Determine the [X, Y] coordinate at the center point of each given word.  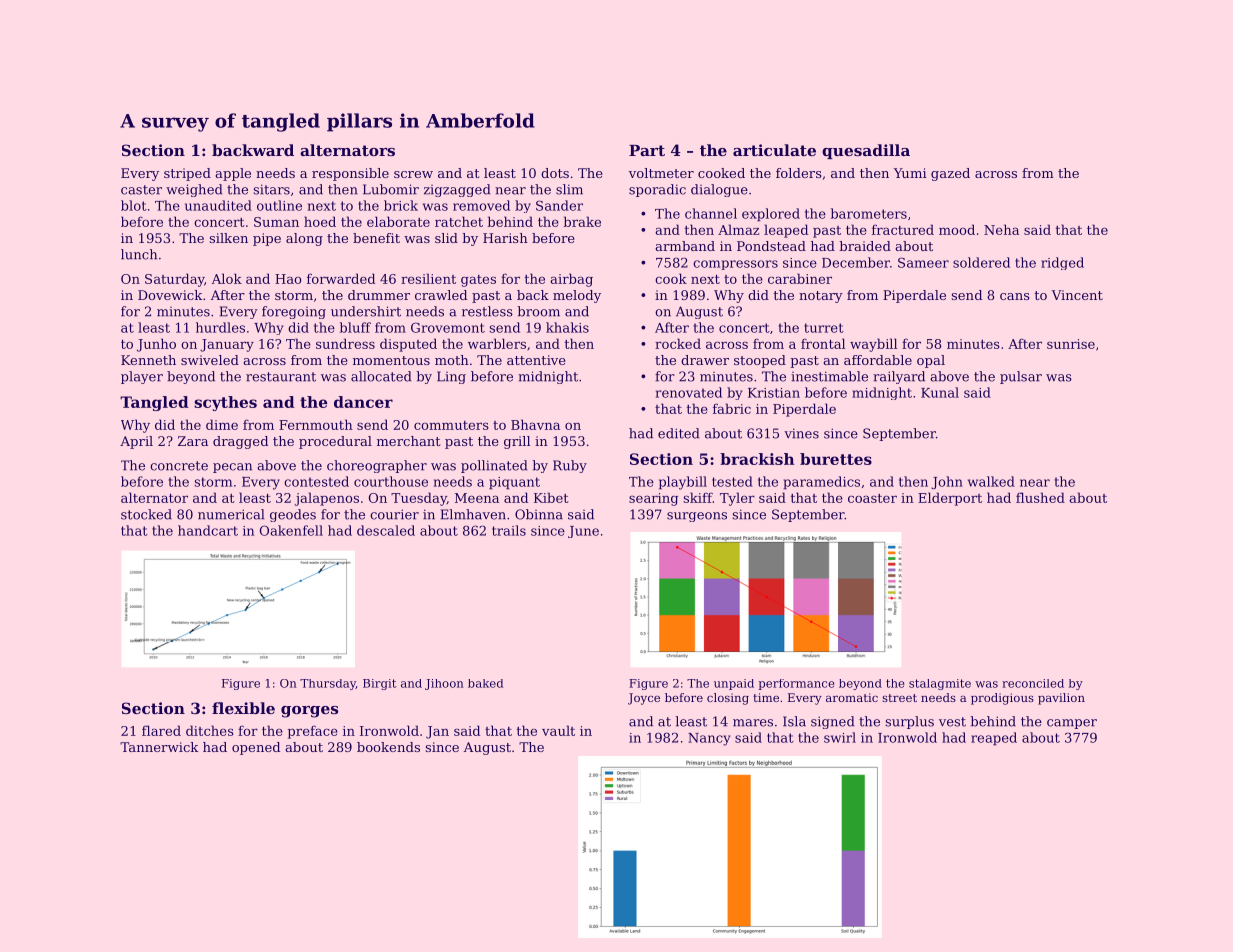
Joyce [644, 699]
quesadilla [866, 151]
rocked [678, 343]
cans [1015, 296]
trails [509, 530]
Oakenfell [291, 530]
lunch [139, 254]
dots [555, 173]
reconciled [1033, 683]
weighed [194, 190]
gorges [309, 712]
